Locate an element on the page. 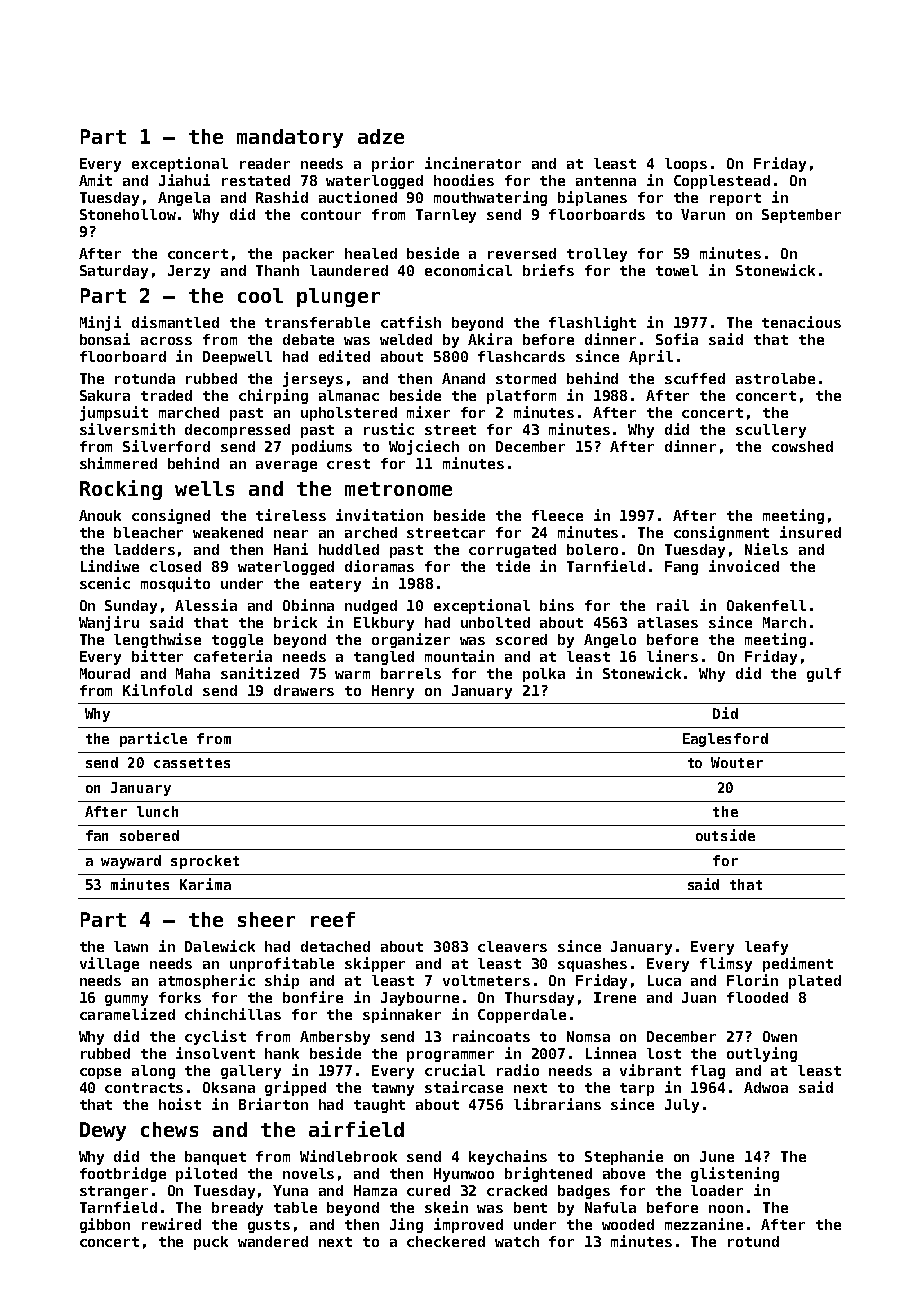  liners is located at coordinates (672, 656).
